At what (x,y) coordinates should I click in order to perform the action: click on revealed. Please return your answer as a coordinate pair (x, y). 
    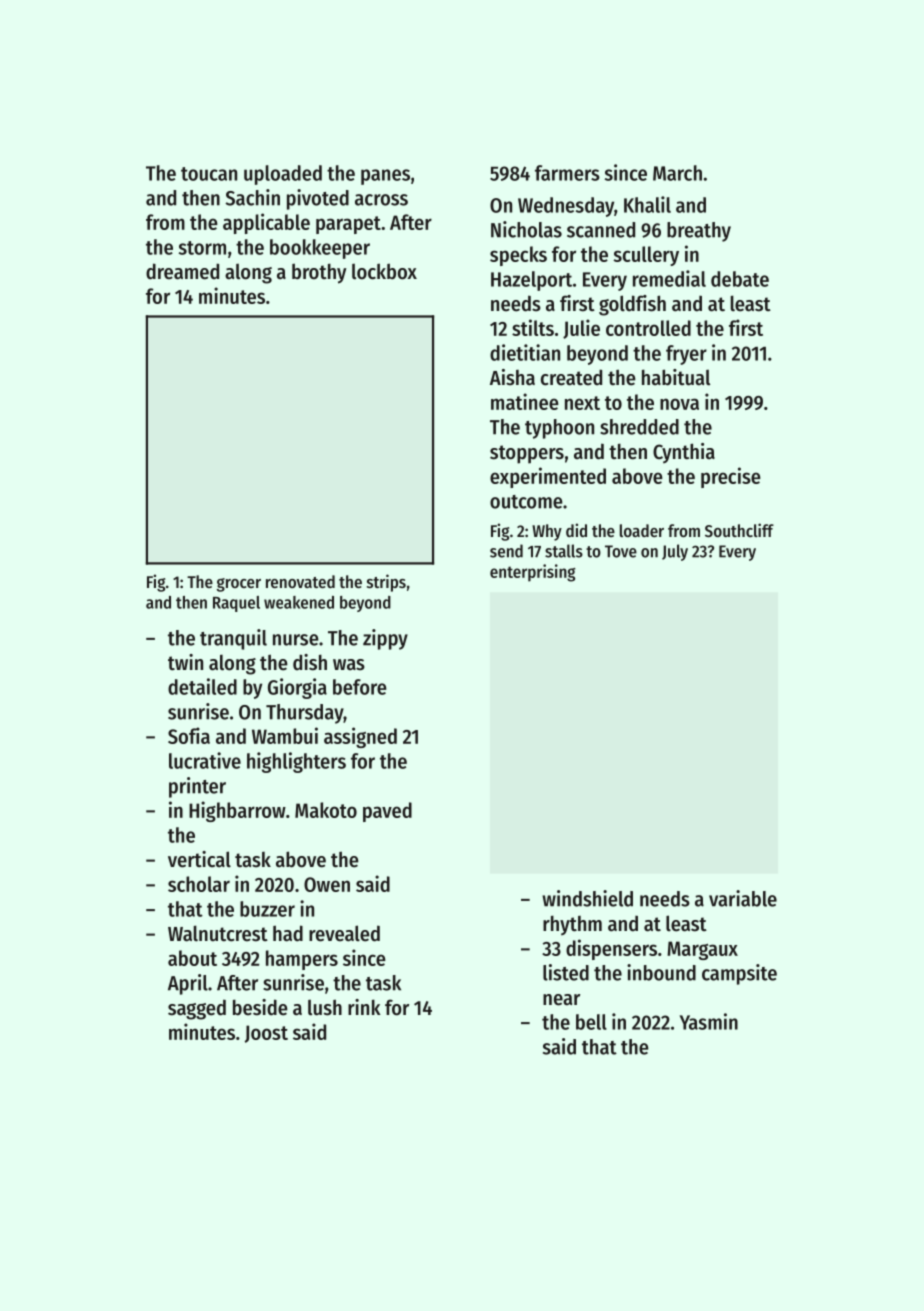
    Looking at the image, I should click on (344, 933).
